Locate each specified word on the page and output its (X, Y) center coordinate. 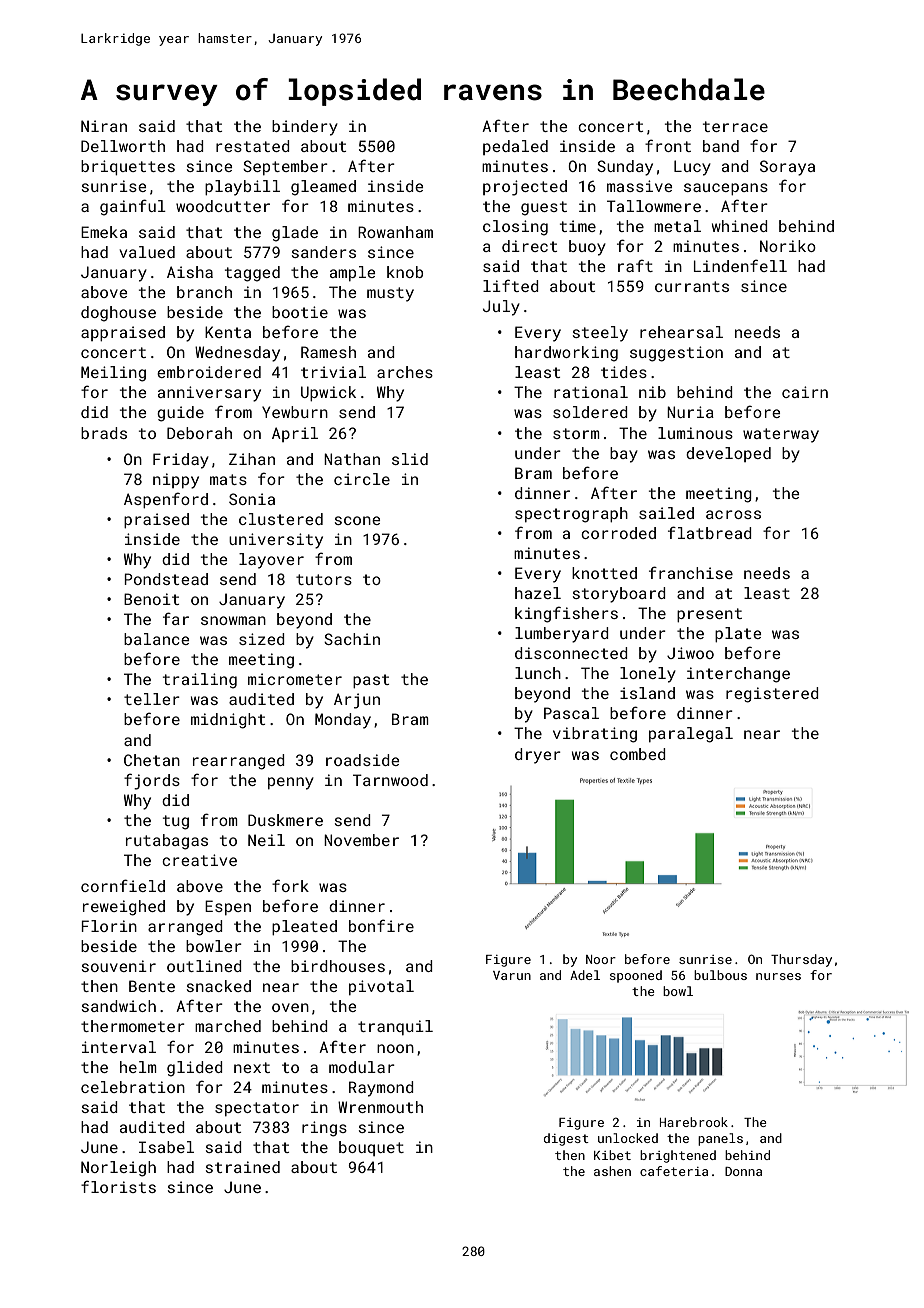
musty (390, 294)
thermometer (133, 1026)
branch (204, 292)
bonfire (381, 925)
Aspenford (166, 500)
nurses (778, 976)
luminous (695, 433)
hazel (538, 593)
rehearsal (681, 332)
